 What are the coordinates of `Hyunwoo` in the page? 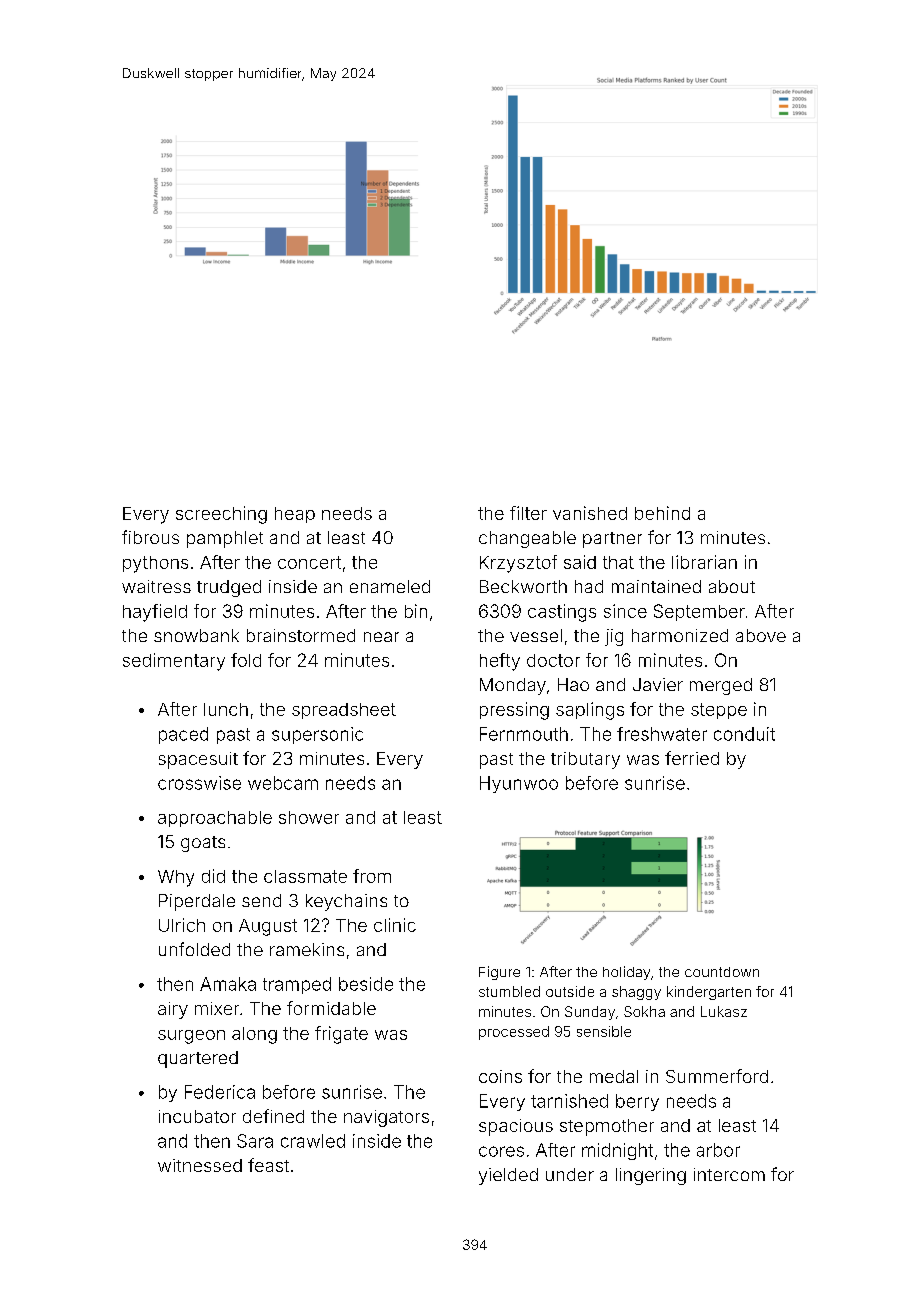 It's located at (519, 784).
